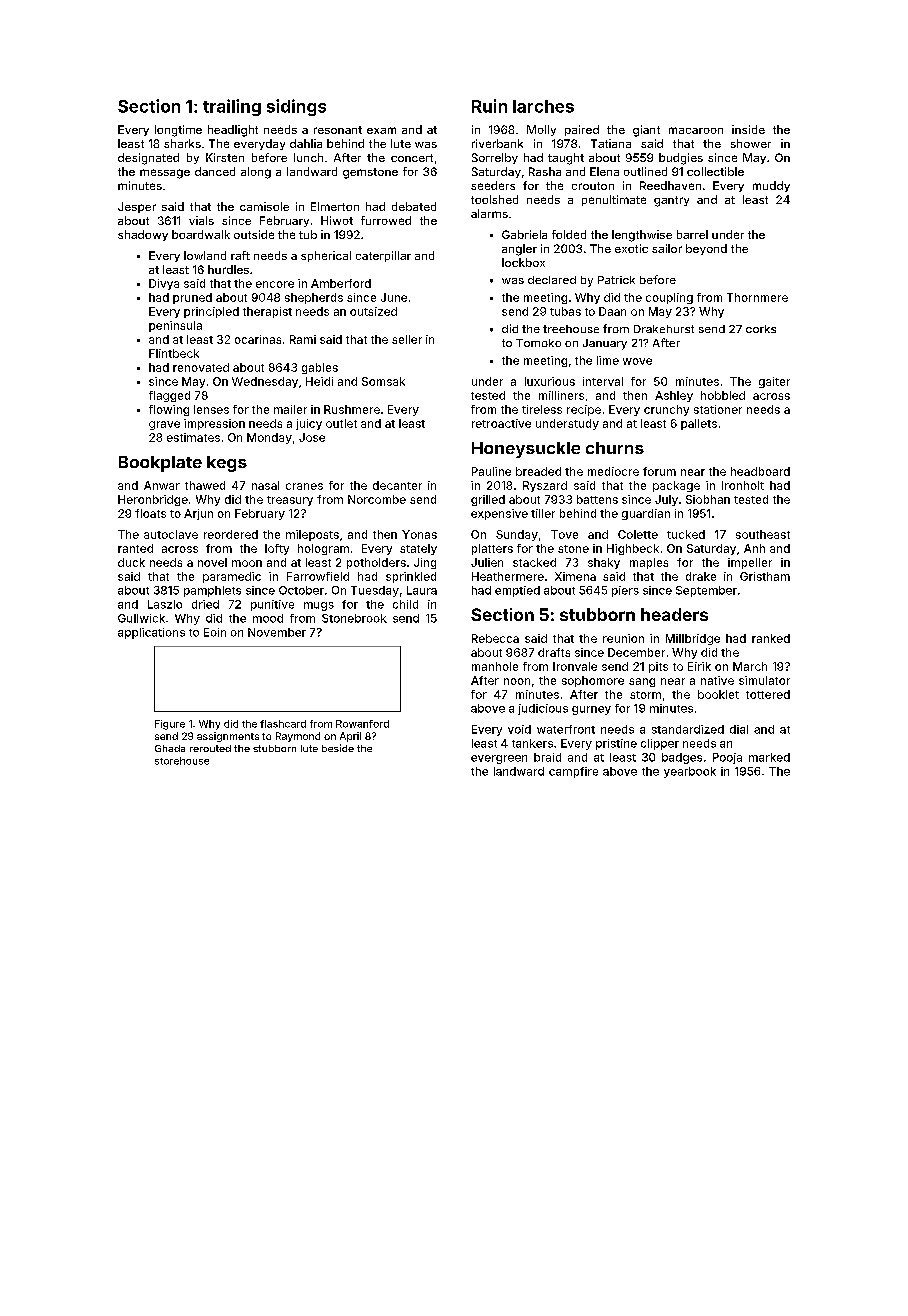 The width and height of the screenshot is (908, 1316). Describe the element at coordinates (582, 130) in the screenshot. I see `paired` at that location.
